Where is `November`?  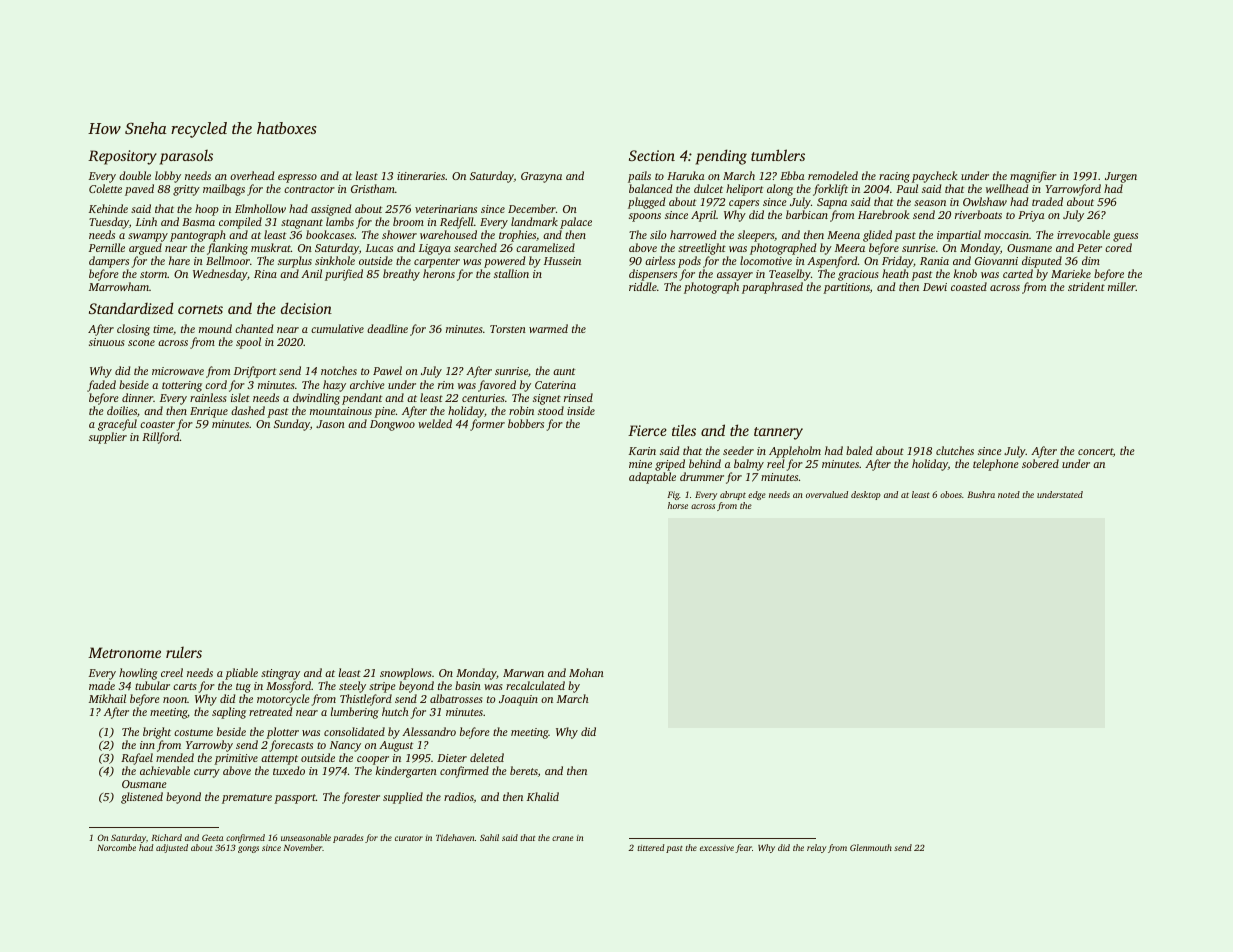
November is located at coordinates (303, 847).
